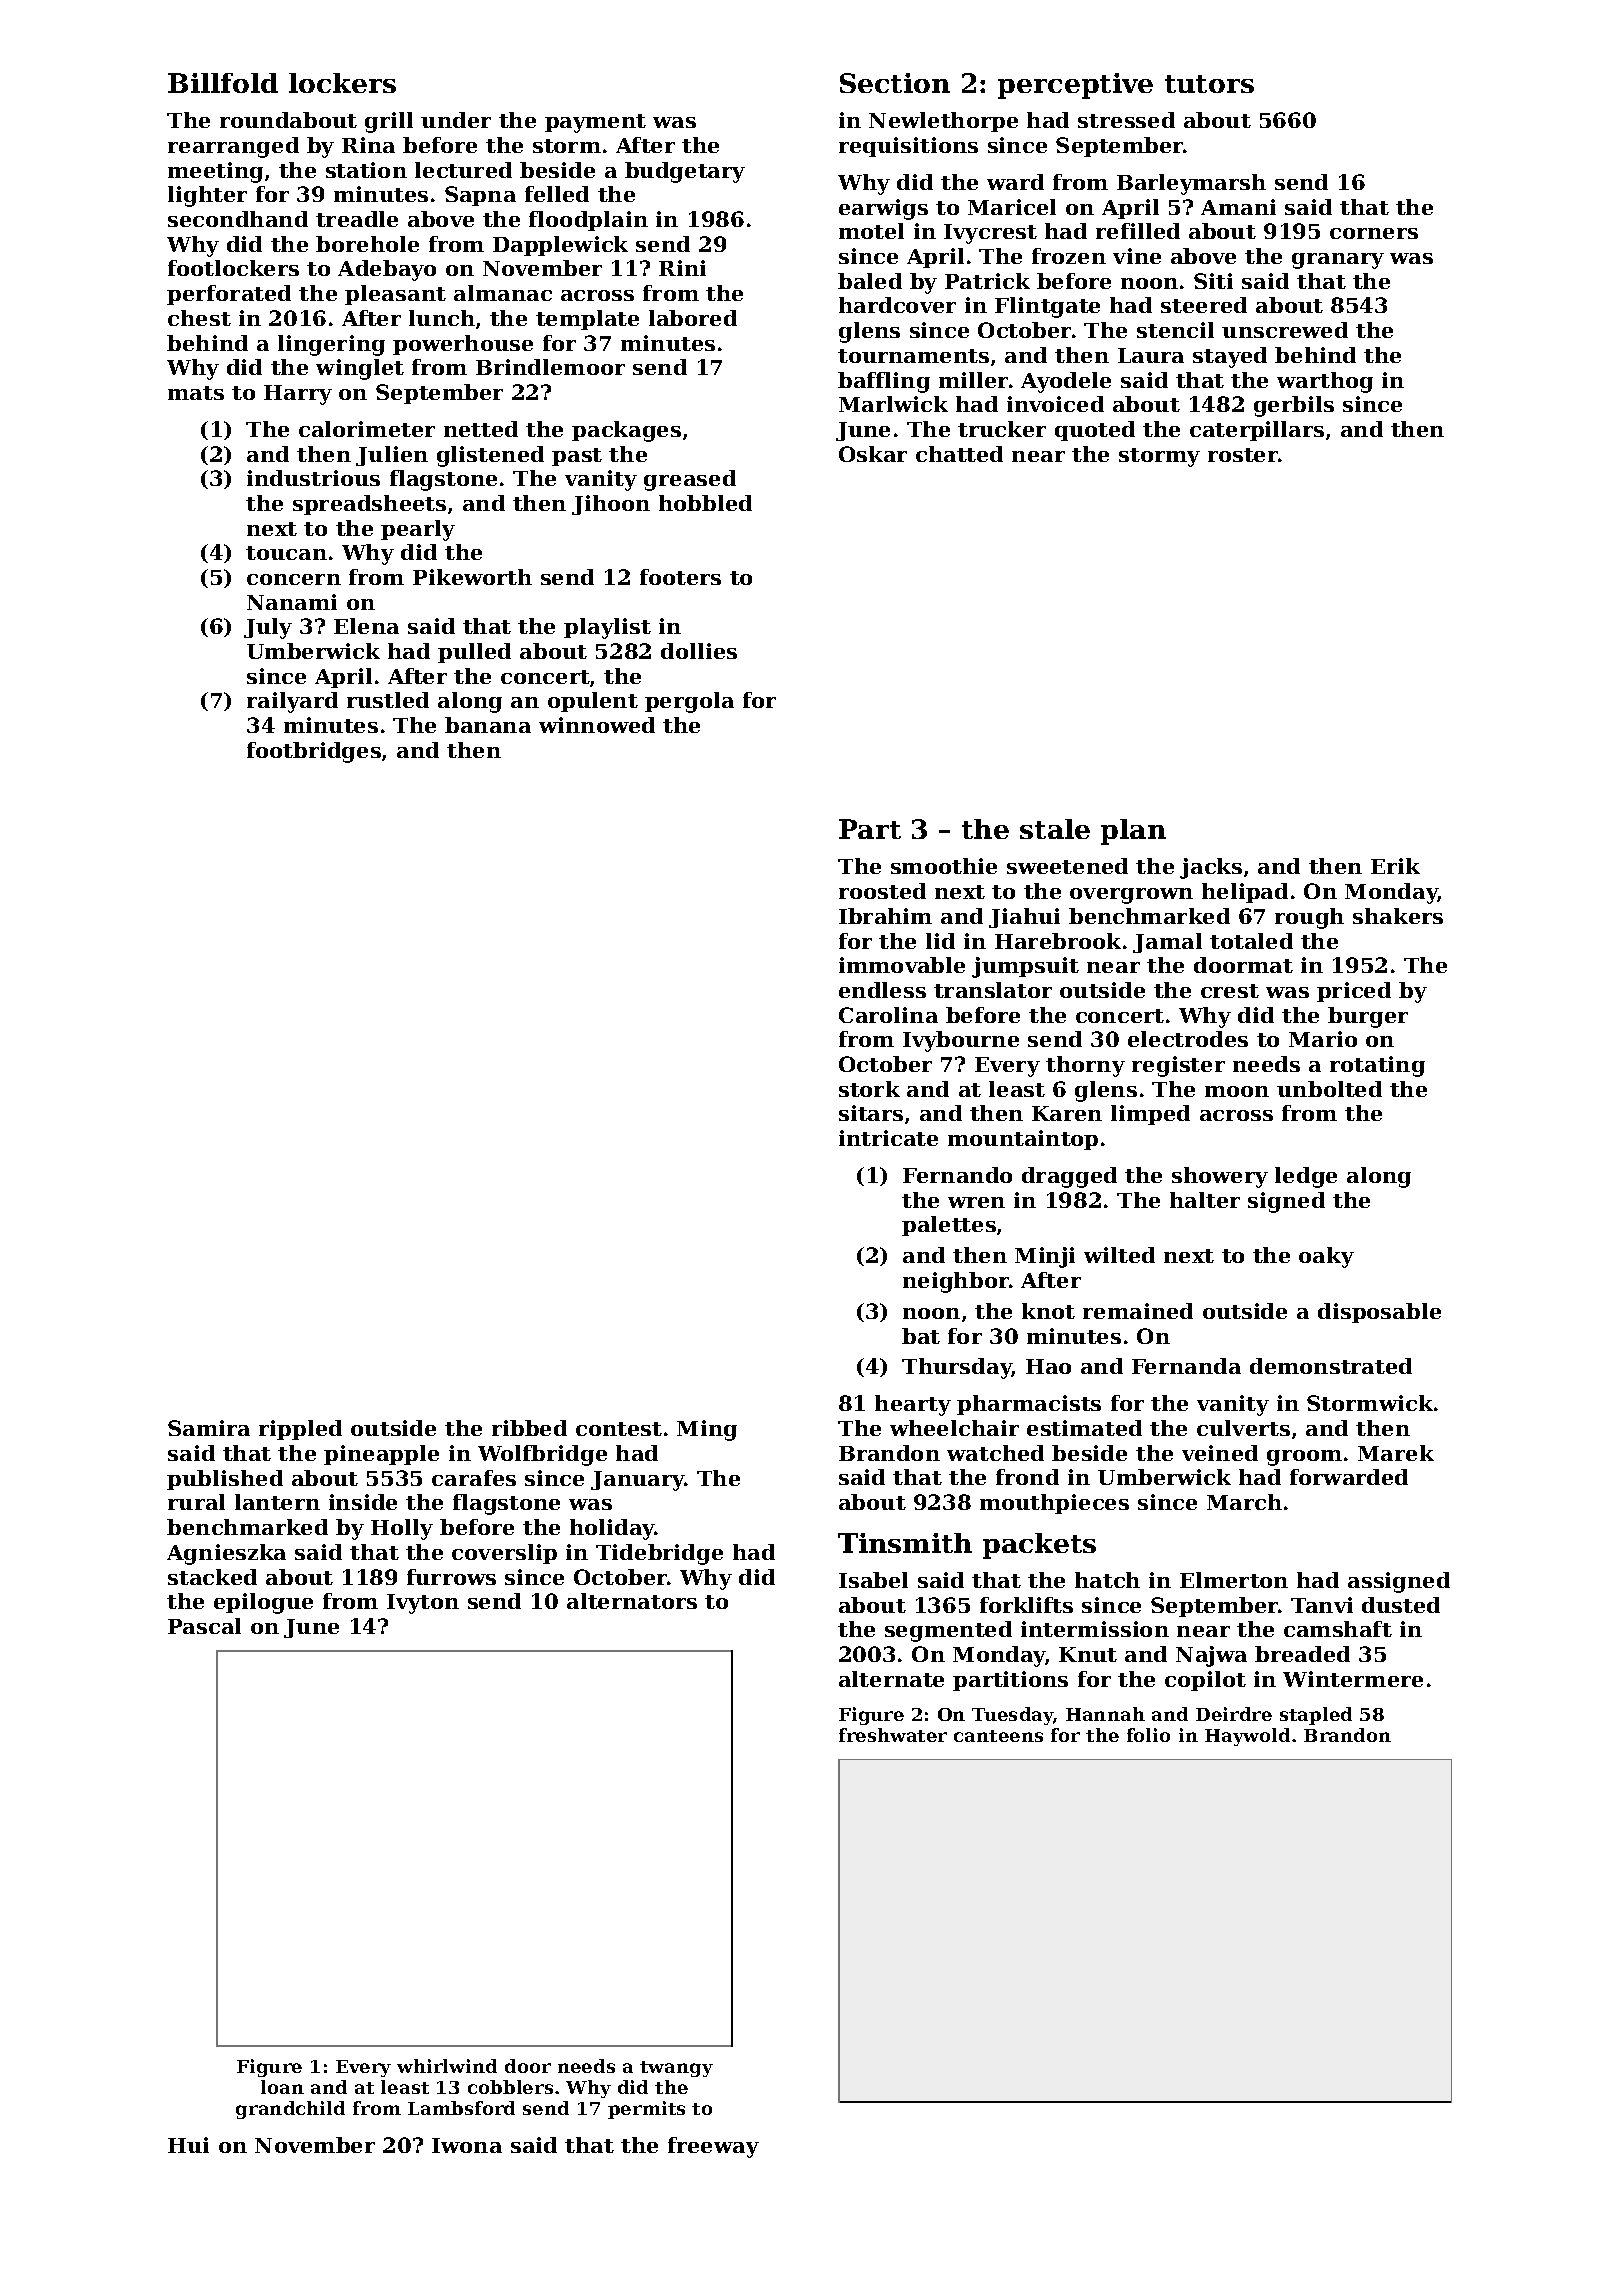 The width and height of the image is (1620, 2292). What do you see at coordinates (685, 172) in the image?
I see `budgetary` at bounding box center [685, 172].
